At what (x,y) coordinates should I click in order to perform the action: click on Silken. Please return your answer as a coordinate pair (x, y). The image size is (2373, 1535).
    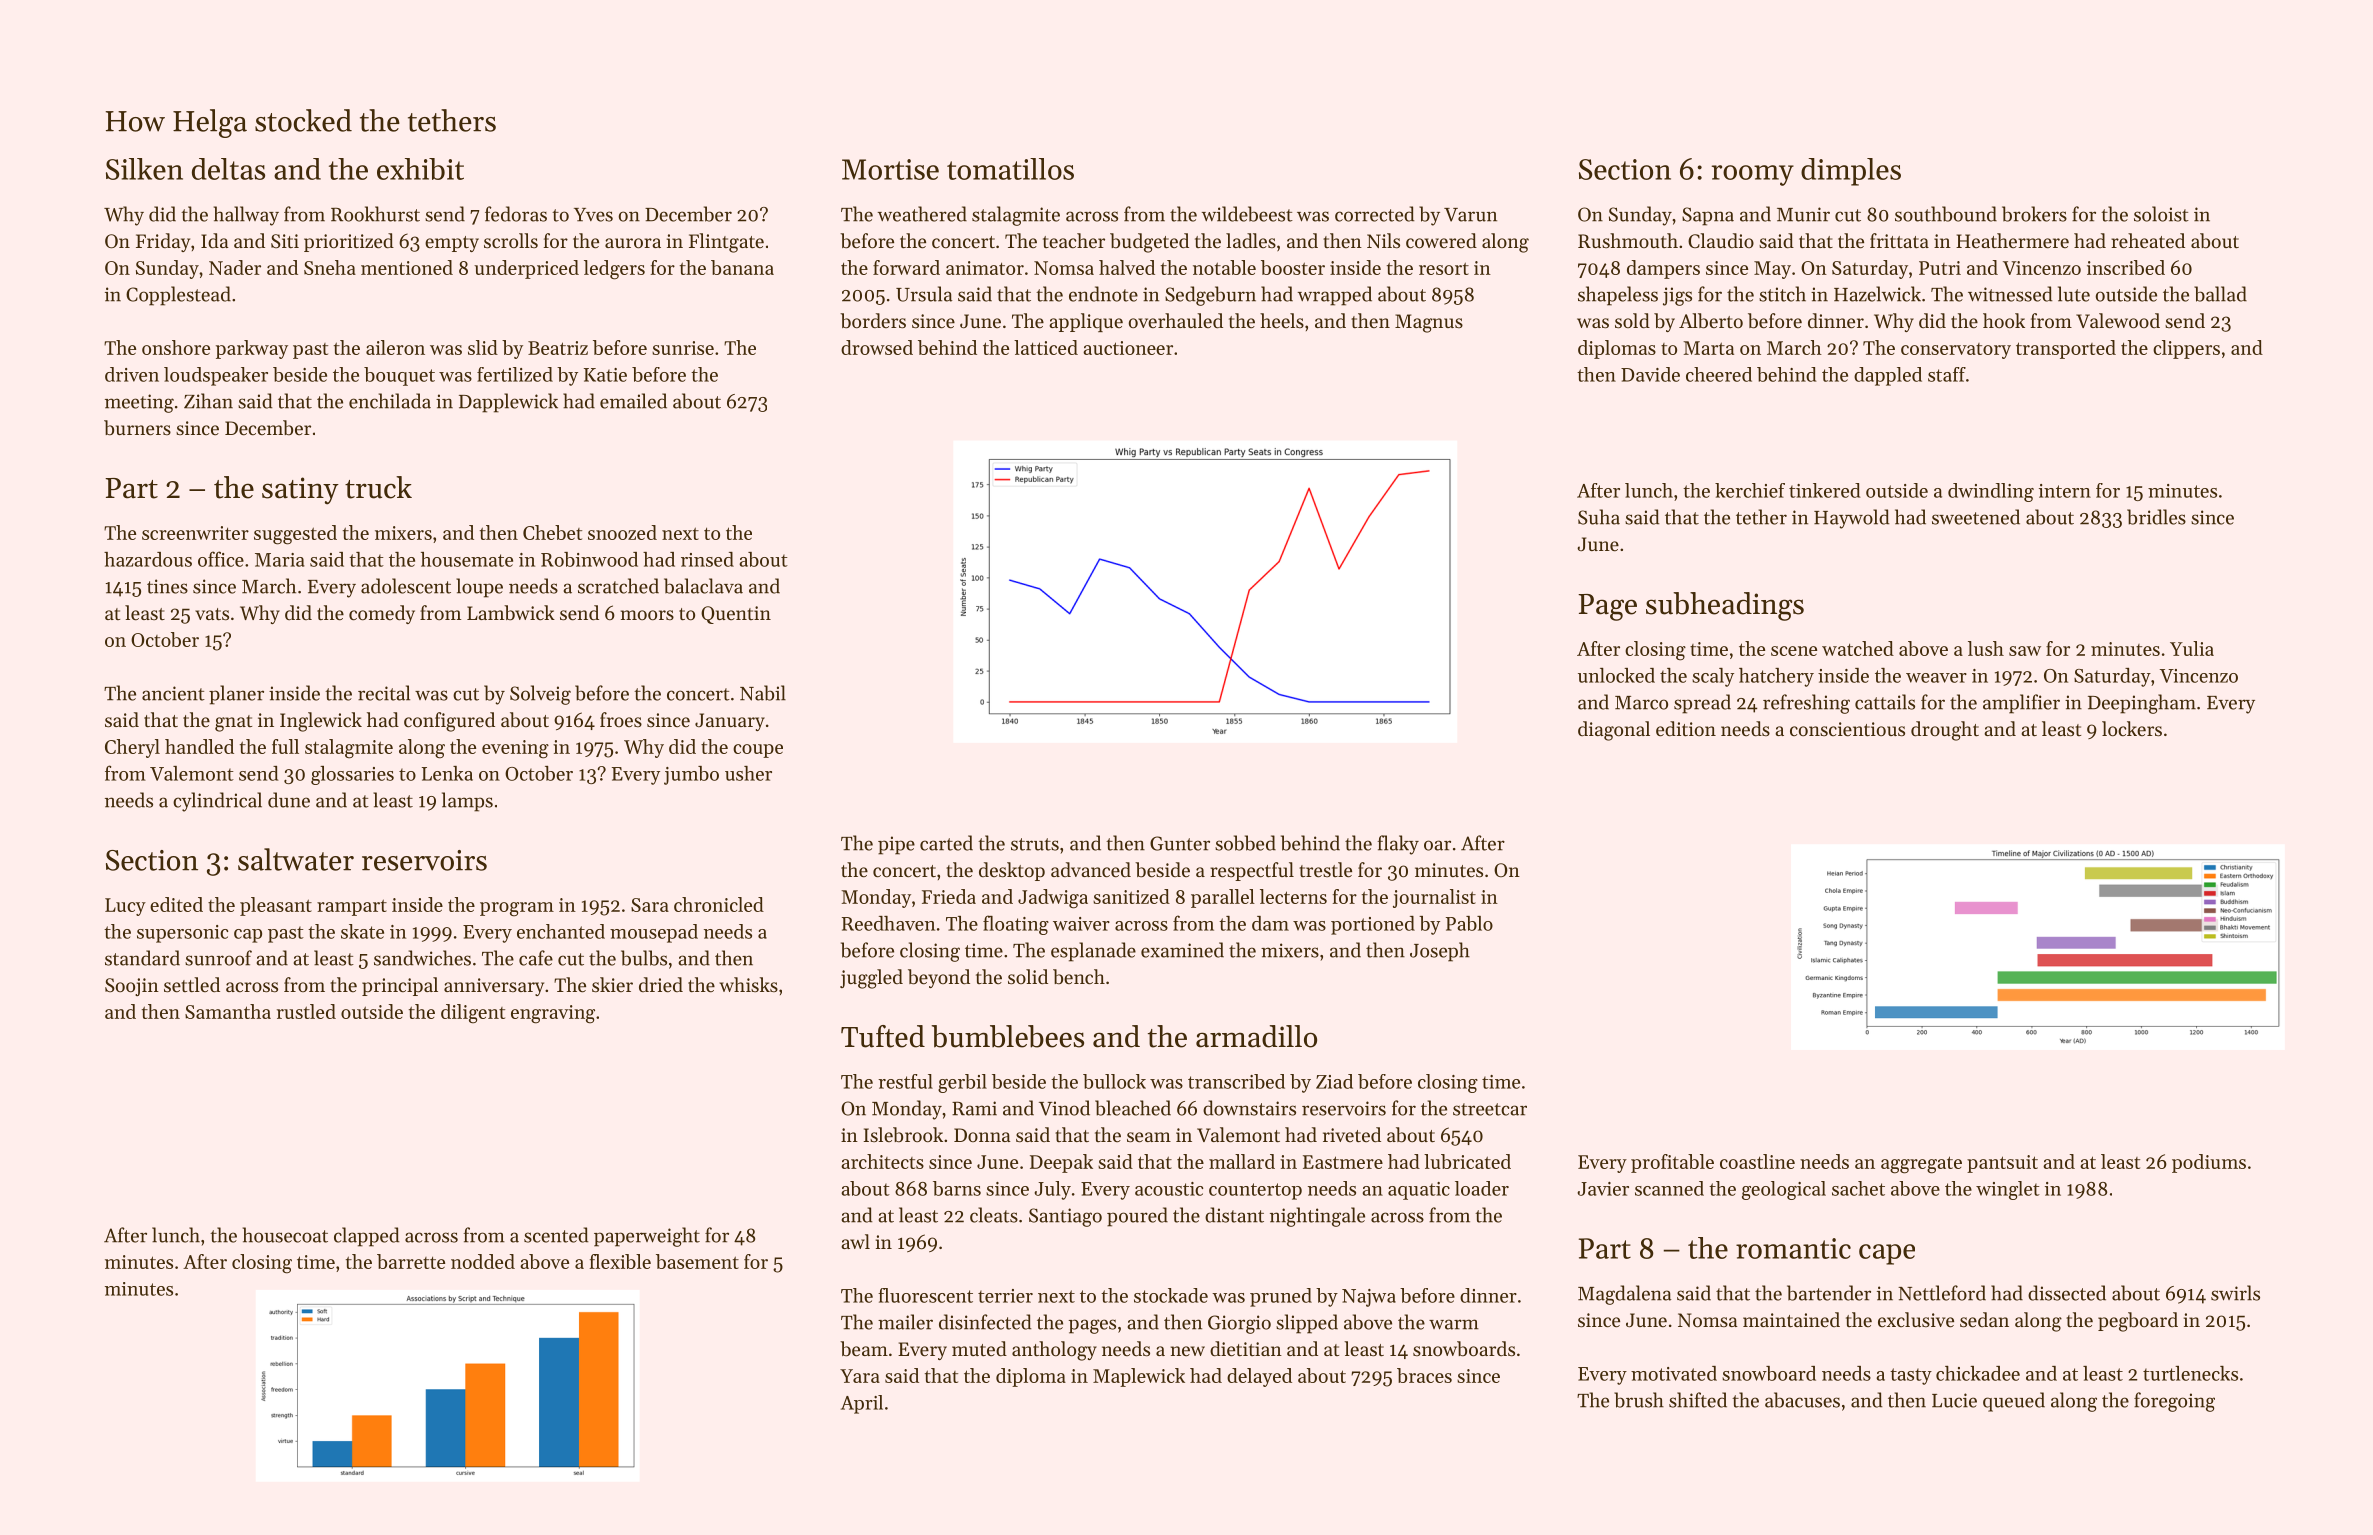
    Looking at the image, I should click on (144, 169).
